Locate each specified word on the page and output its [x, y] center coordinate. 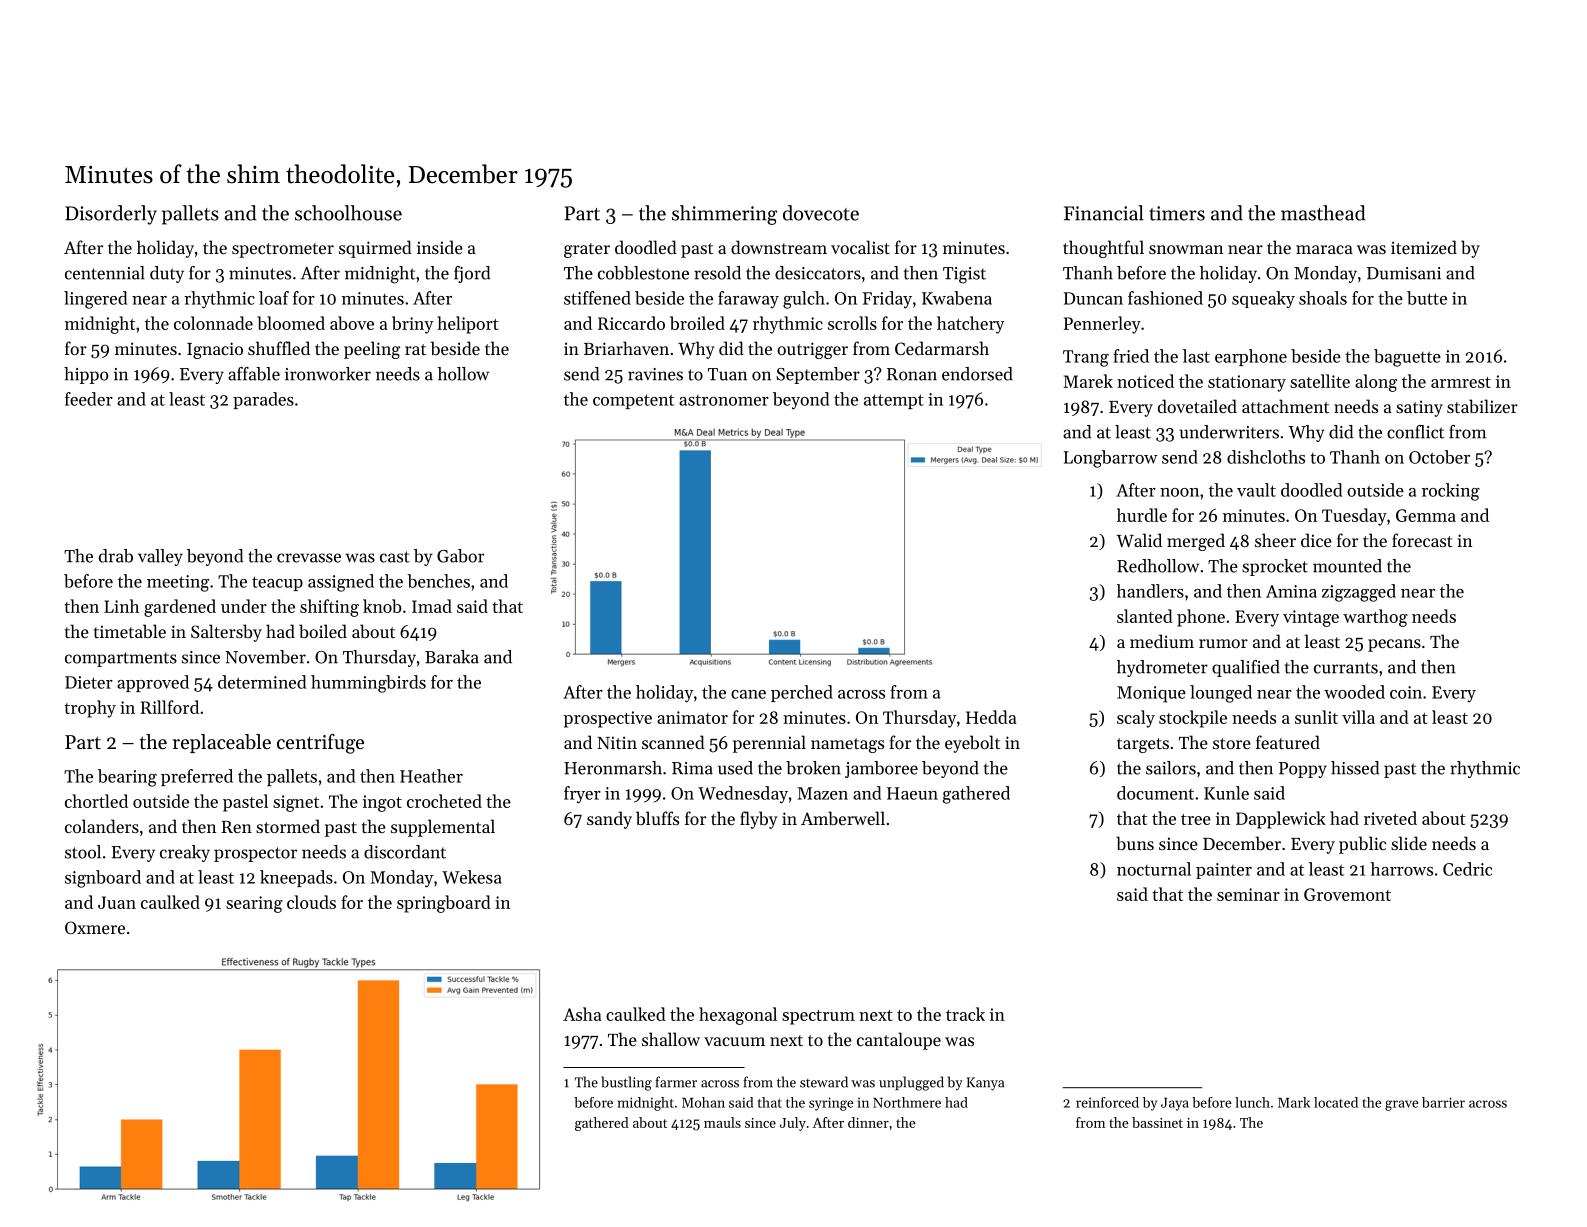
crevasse [309, 558]
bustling [626, 1083]
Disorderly [111, 215]
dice [1316, 540]
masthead [1323, 213]
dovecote [821, 213]
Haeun [912, 793]
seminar [1248, 894]
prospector [255, 854]
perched [802, 693]
